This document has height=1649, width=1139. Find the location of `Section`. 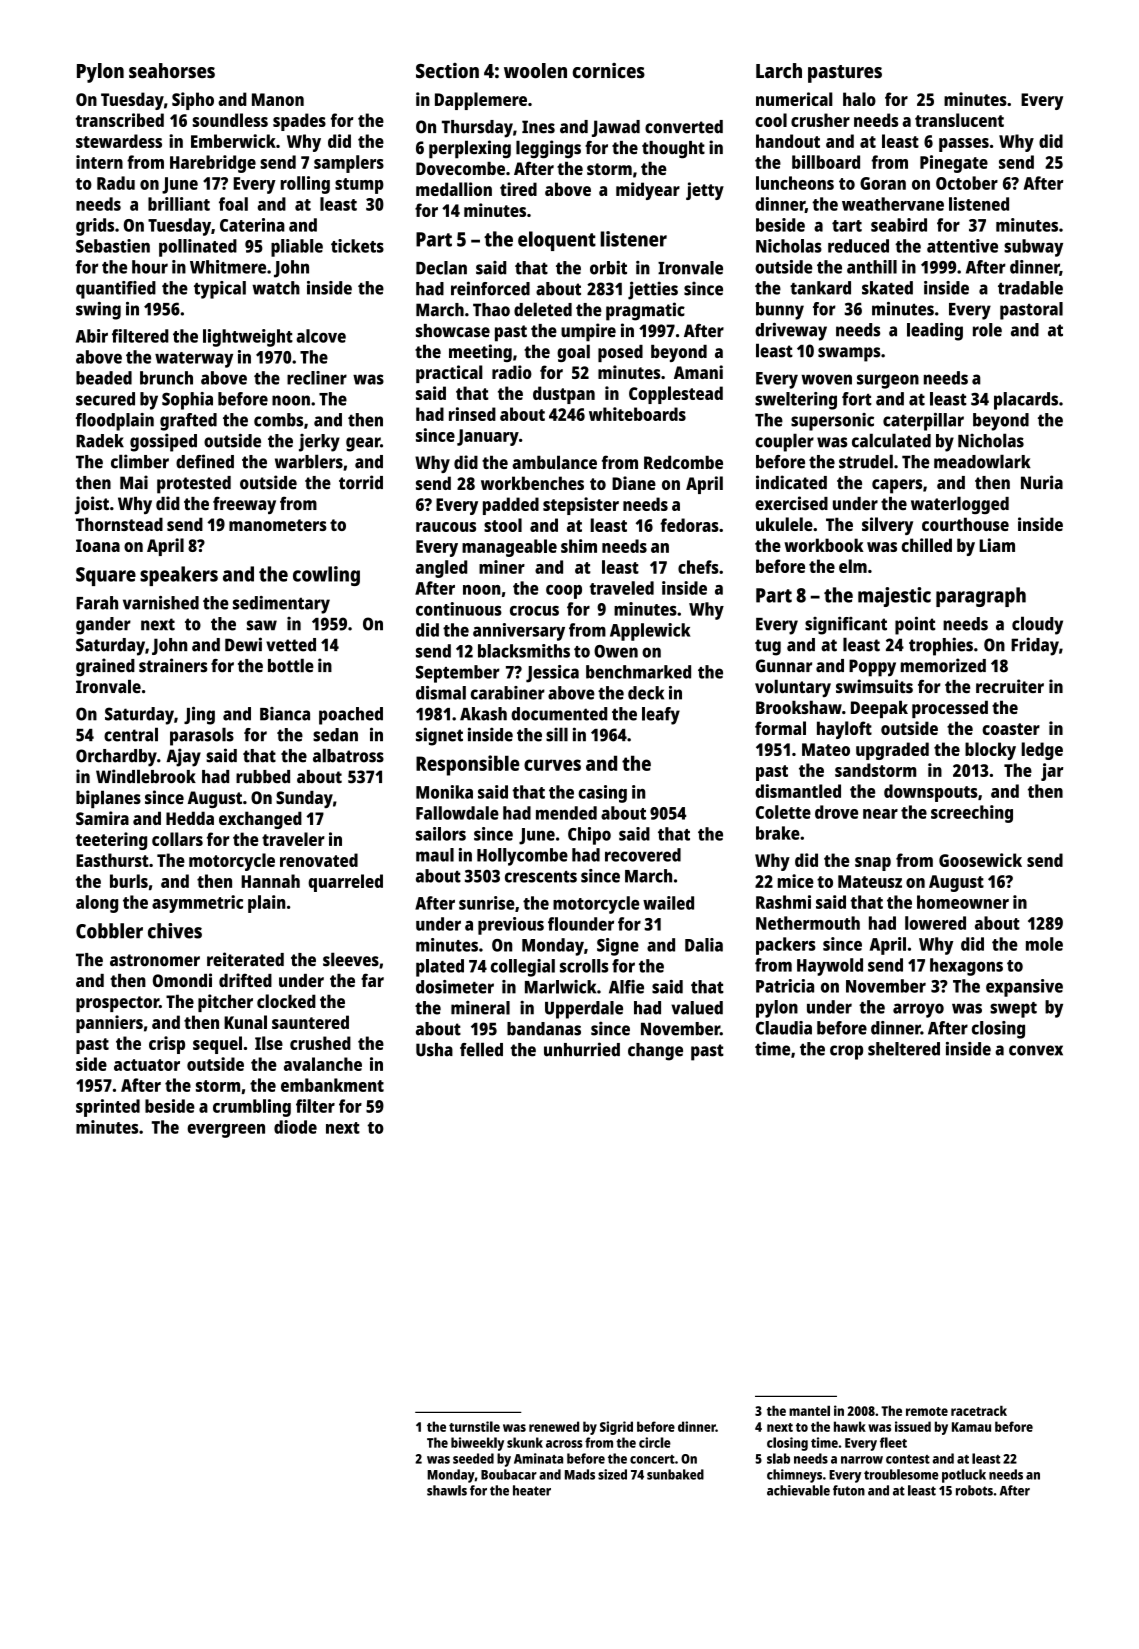

Section is located at coordinates (447, 70).
